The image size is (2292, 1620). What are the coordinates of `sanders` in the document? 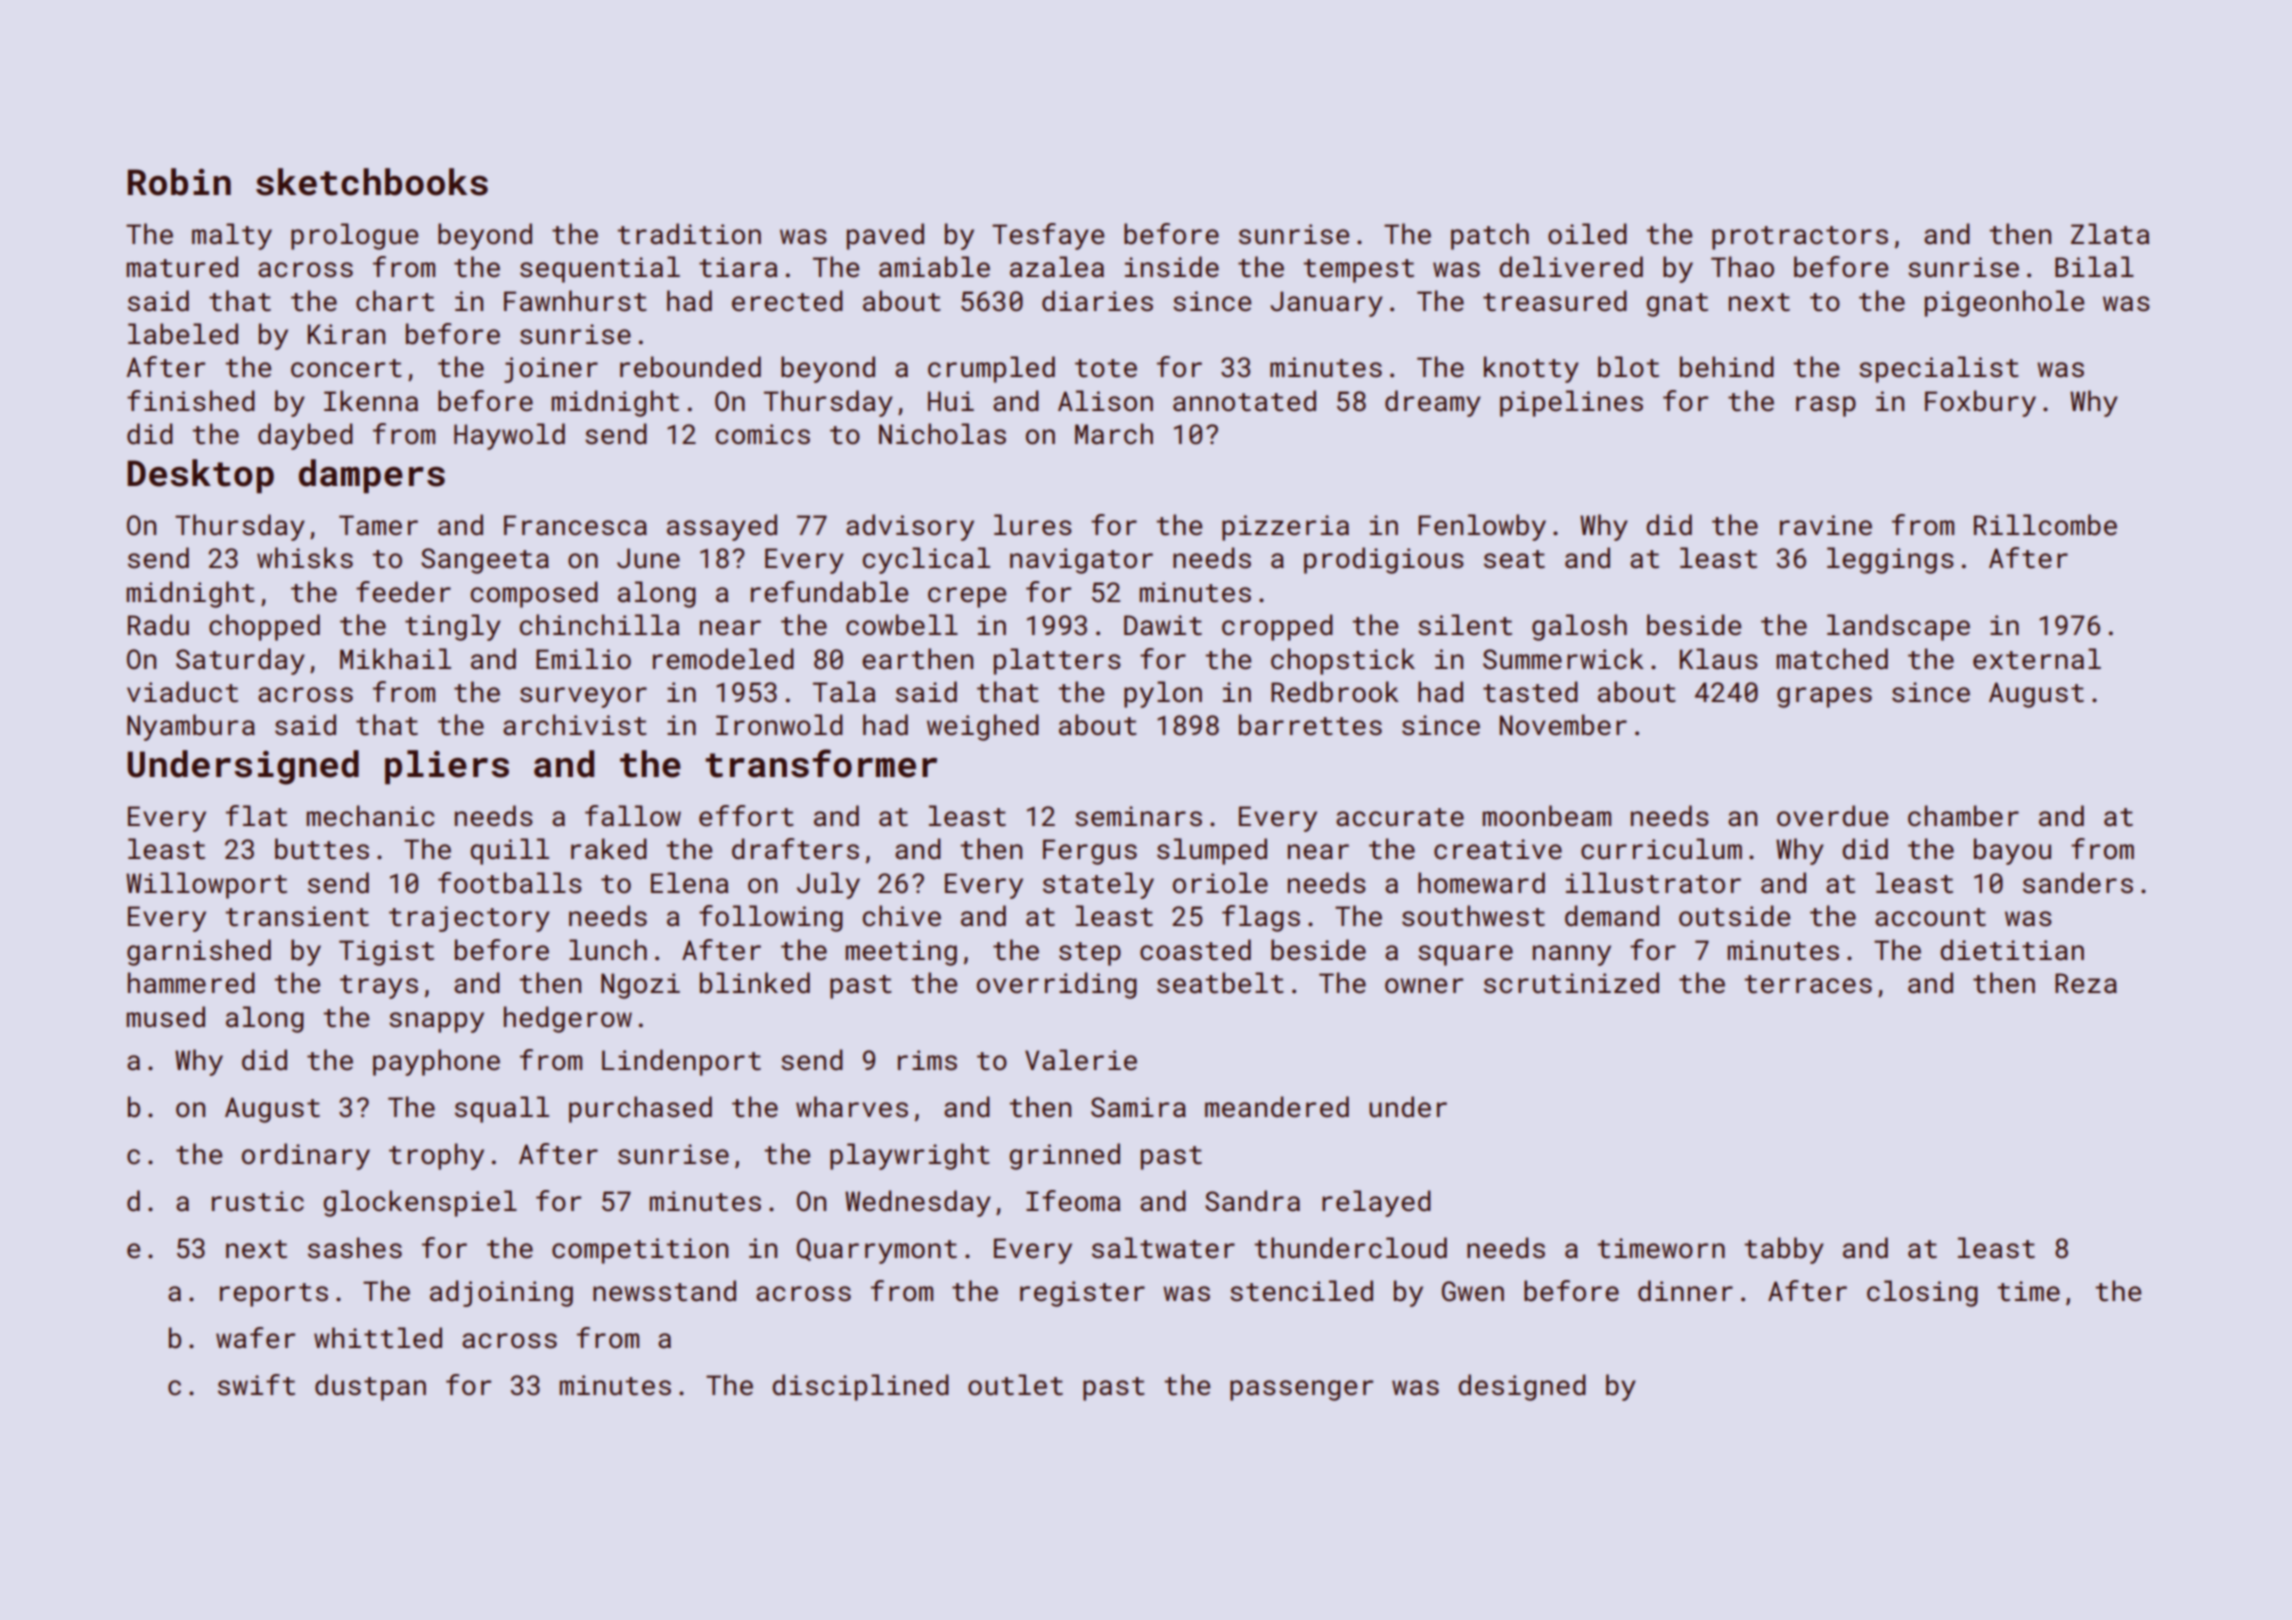 It's located at (2078, 883).
